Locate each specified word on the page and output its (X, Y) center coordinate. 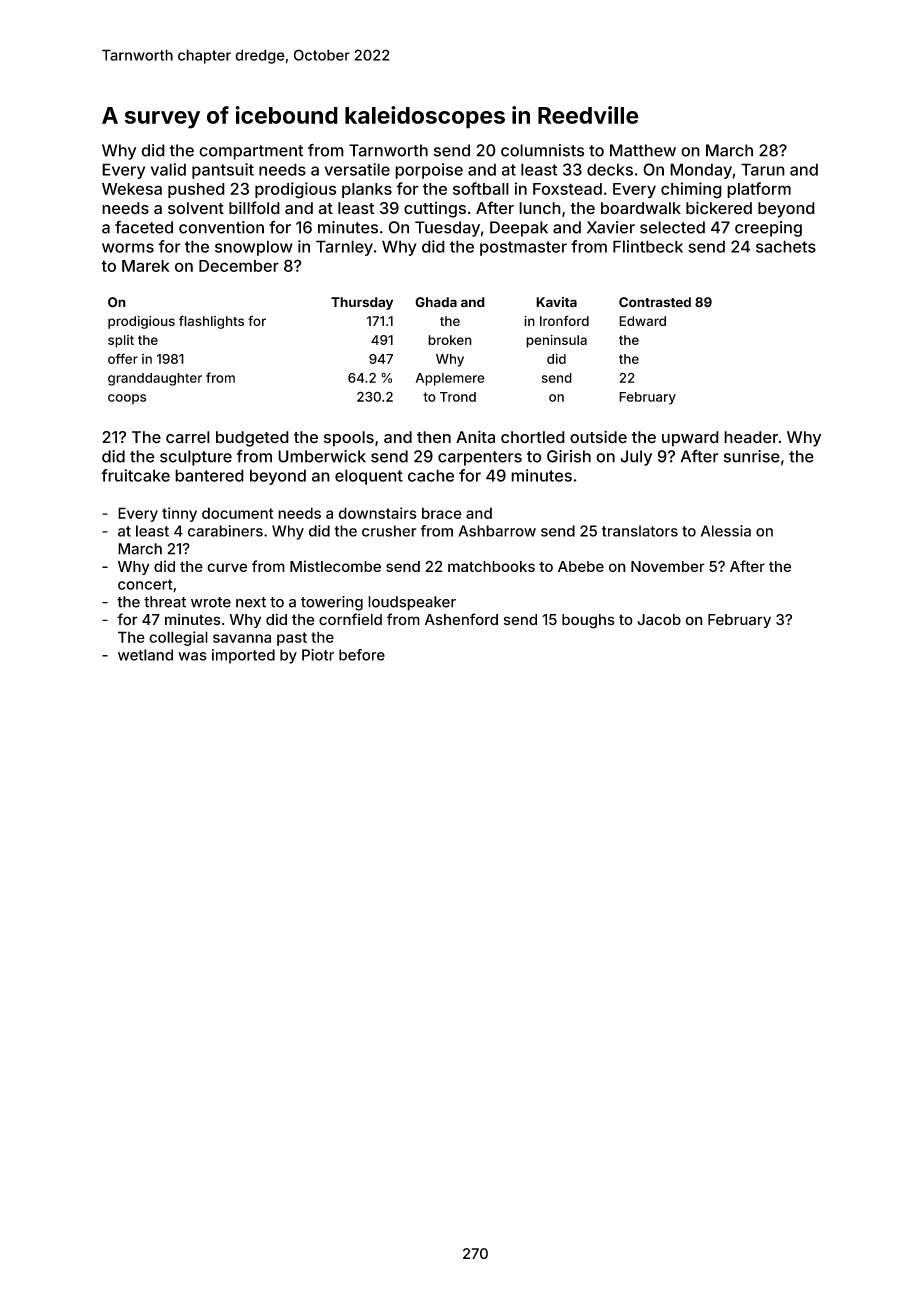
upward (690, 439)
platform (759, 190)
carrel (188, 437)
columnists (542, 150)
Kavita (556, 302)
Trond (458, 397)
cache (431, 475)
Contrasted (655, 302)
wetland (145, 655)
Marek (146, 266)
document (237, 513)
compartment (251, 152)
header (751, 437)
